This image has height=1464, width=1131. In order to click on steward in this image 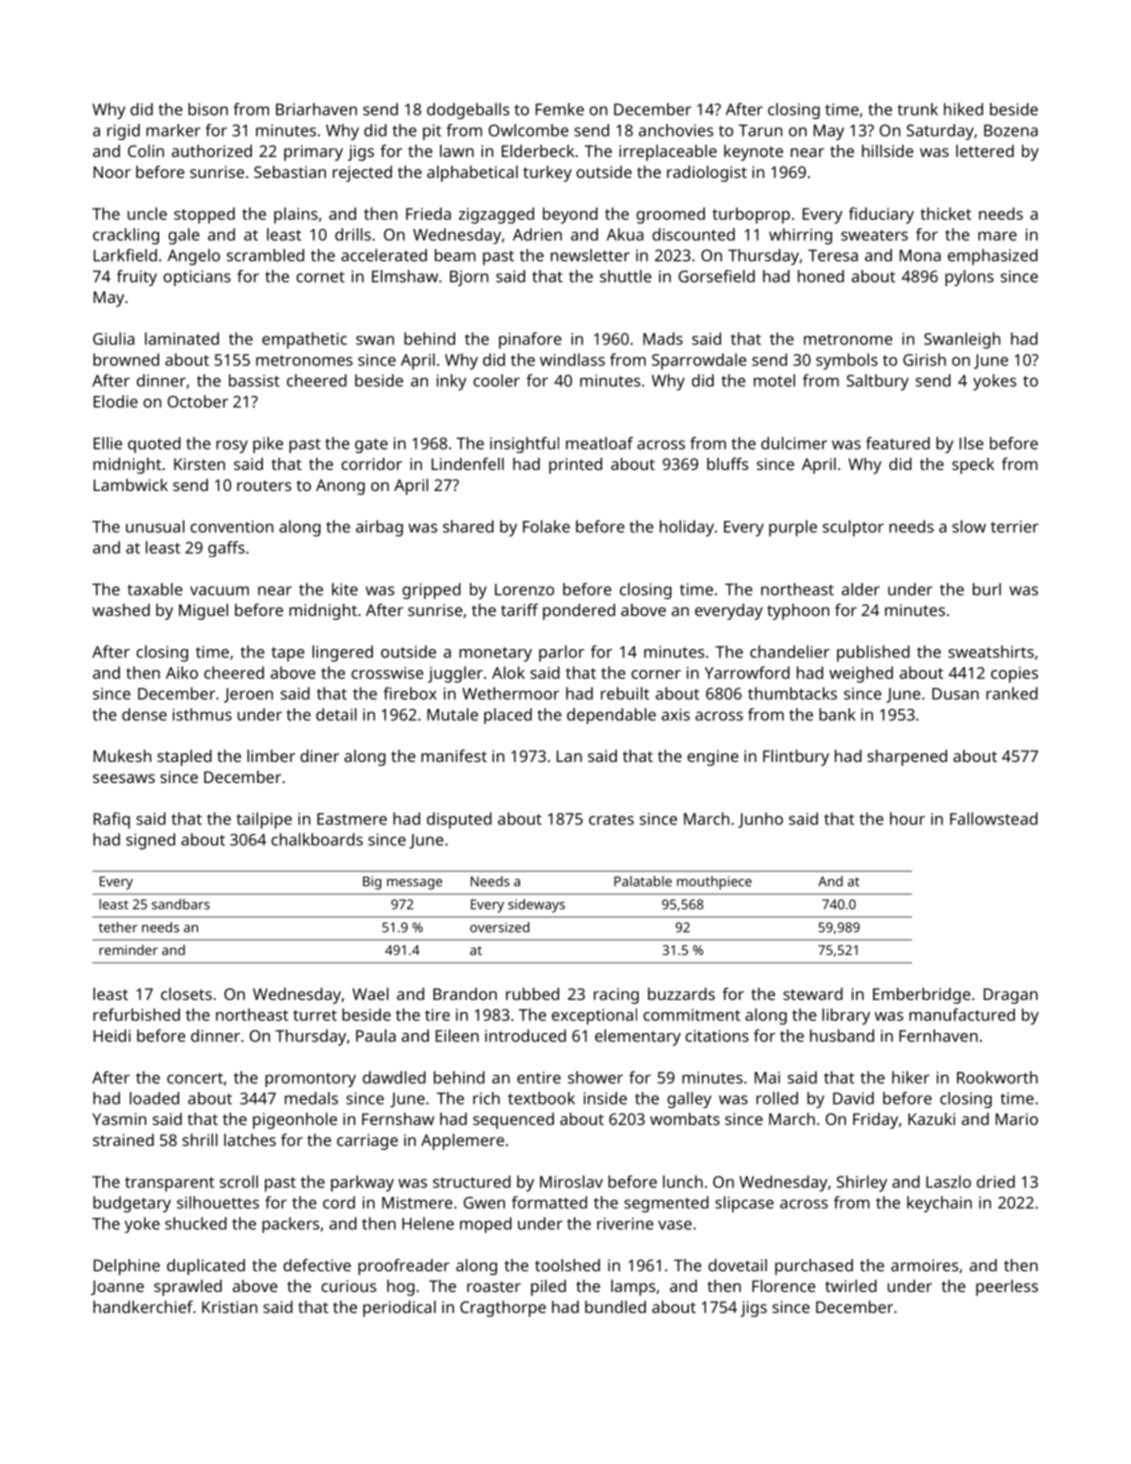, I will do `click(813, 993)`.
